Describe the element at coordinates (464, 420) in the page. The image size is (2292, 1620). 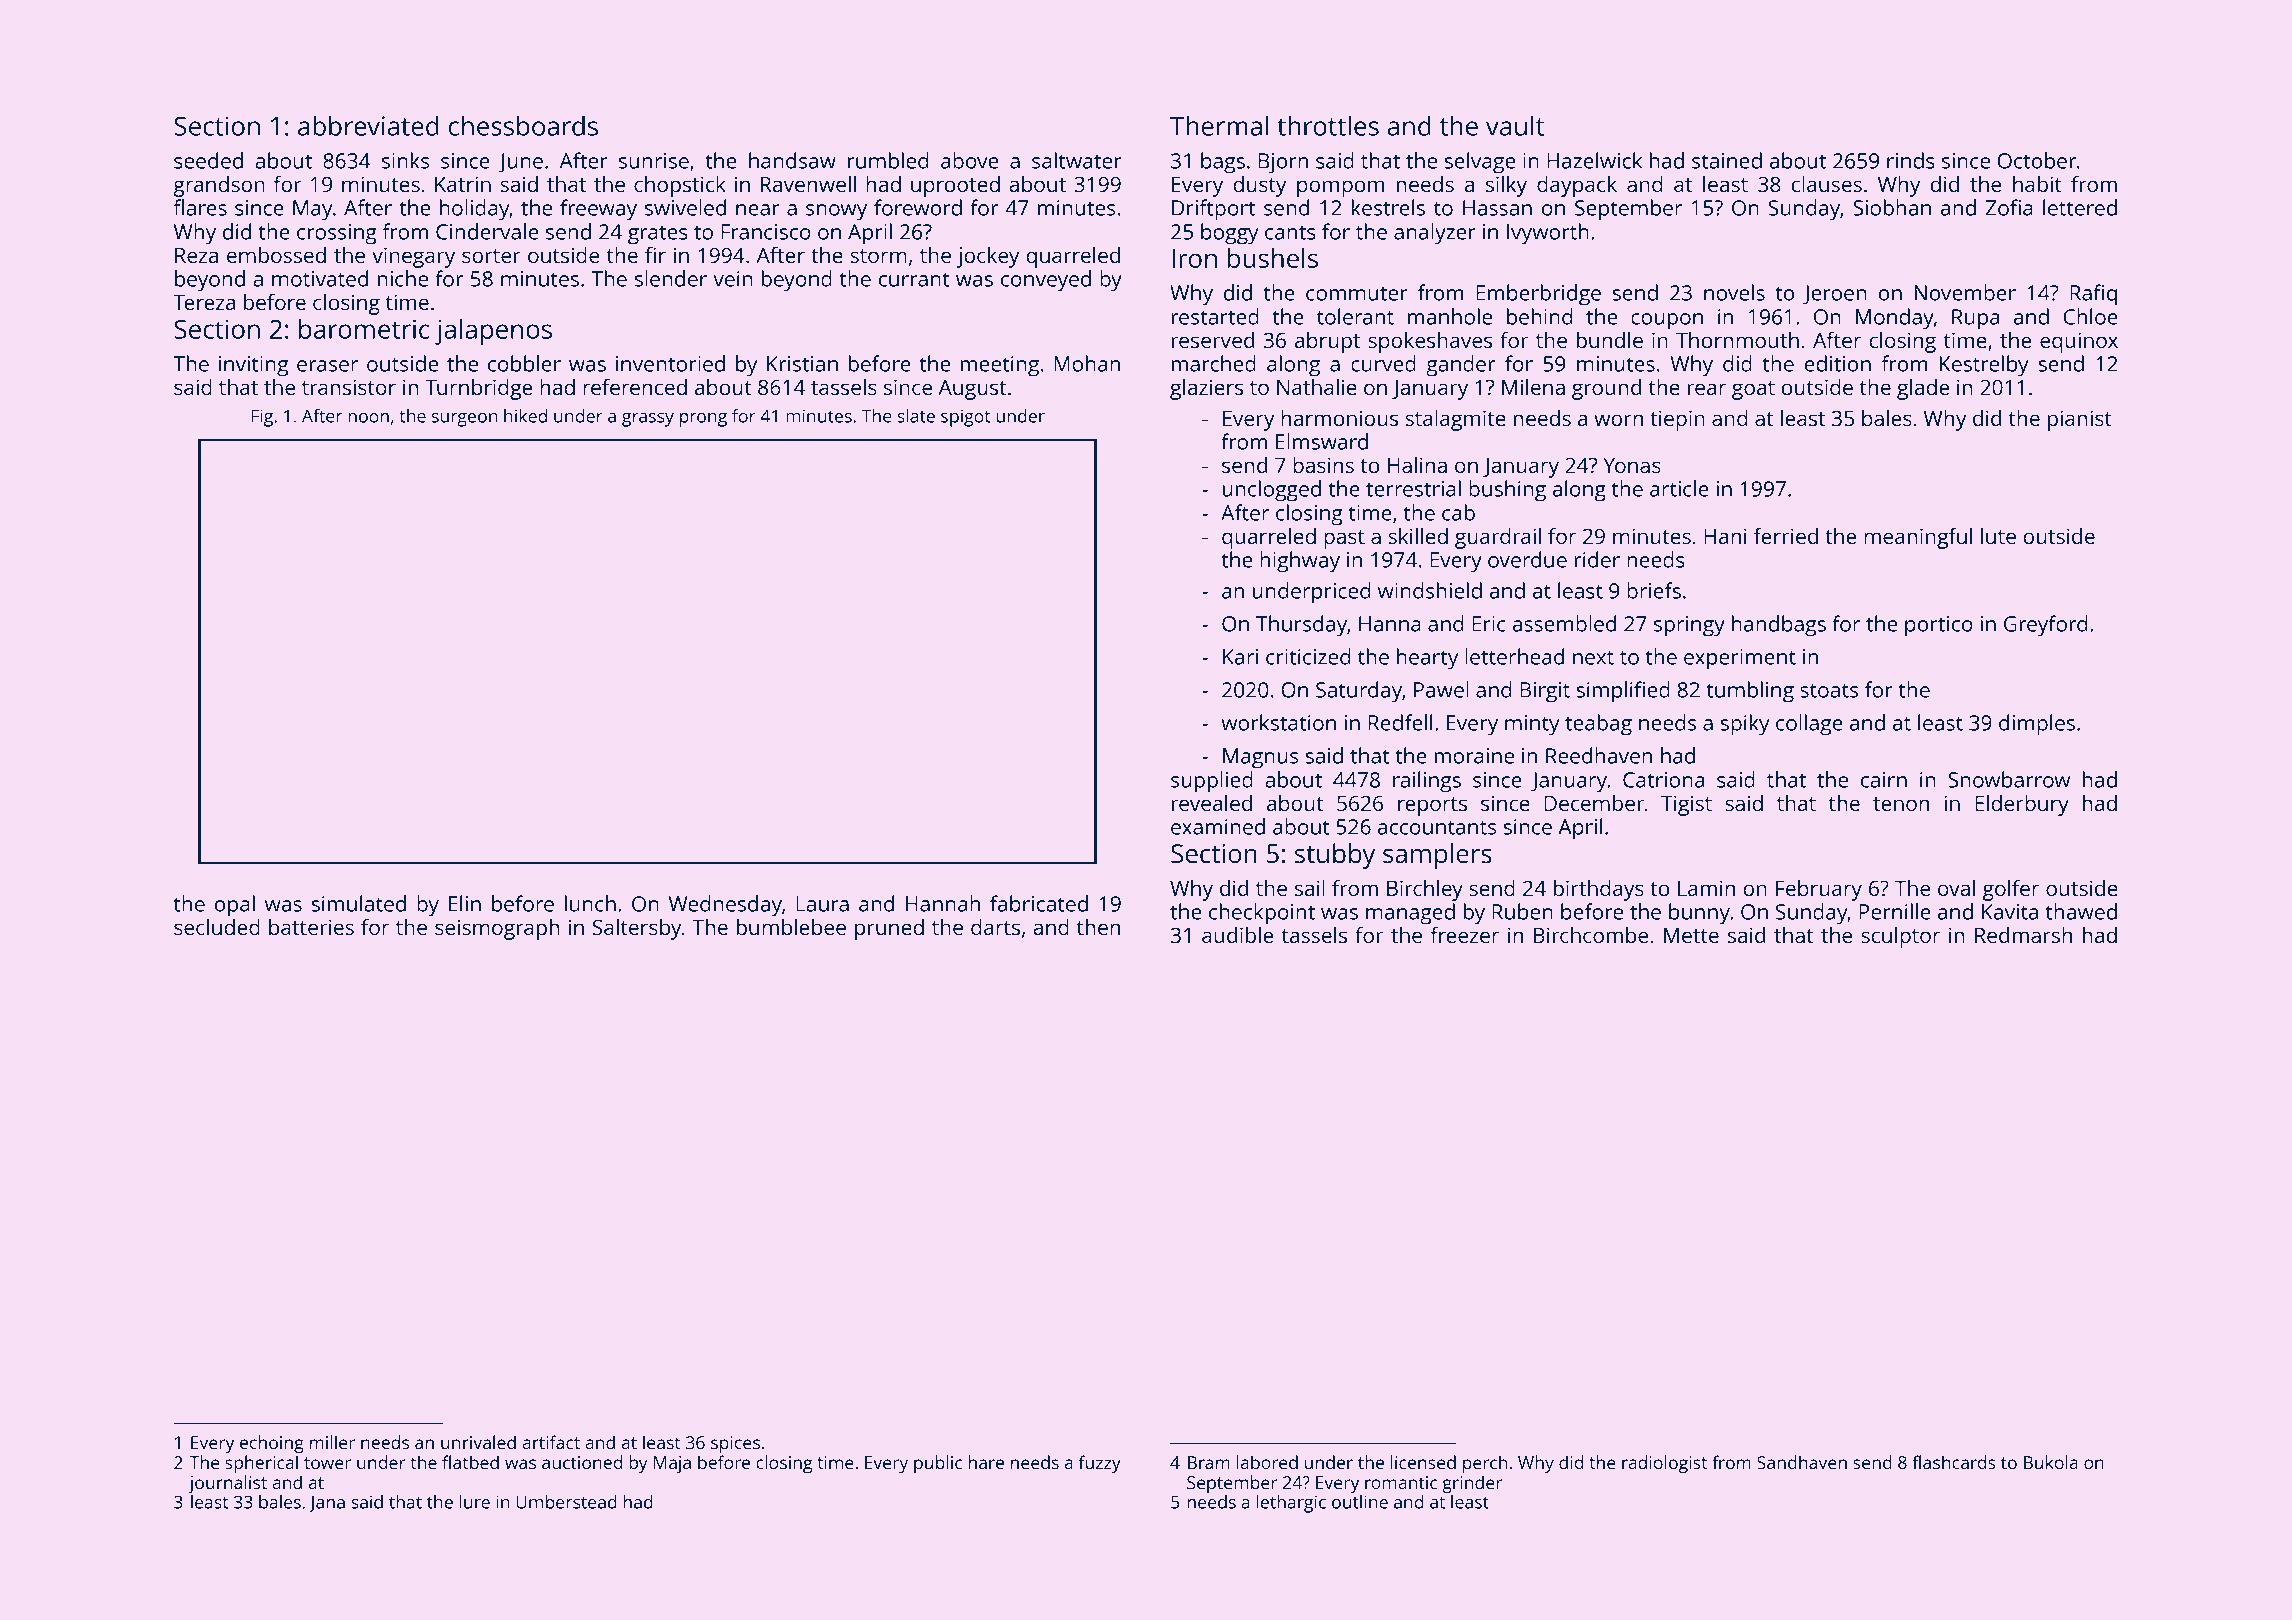
I see `surgeon` at that location.
